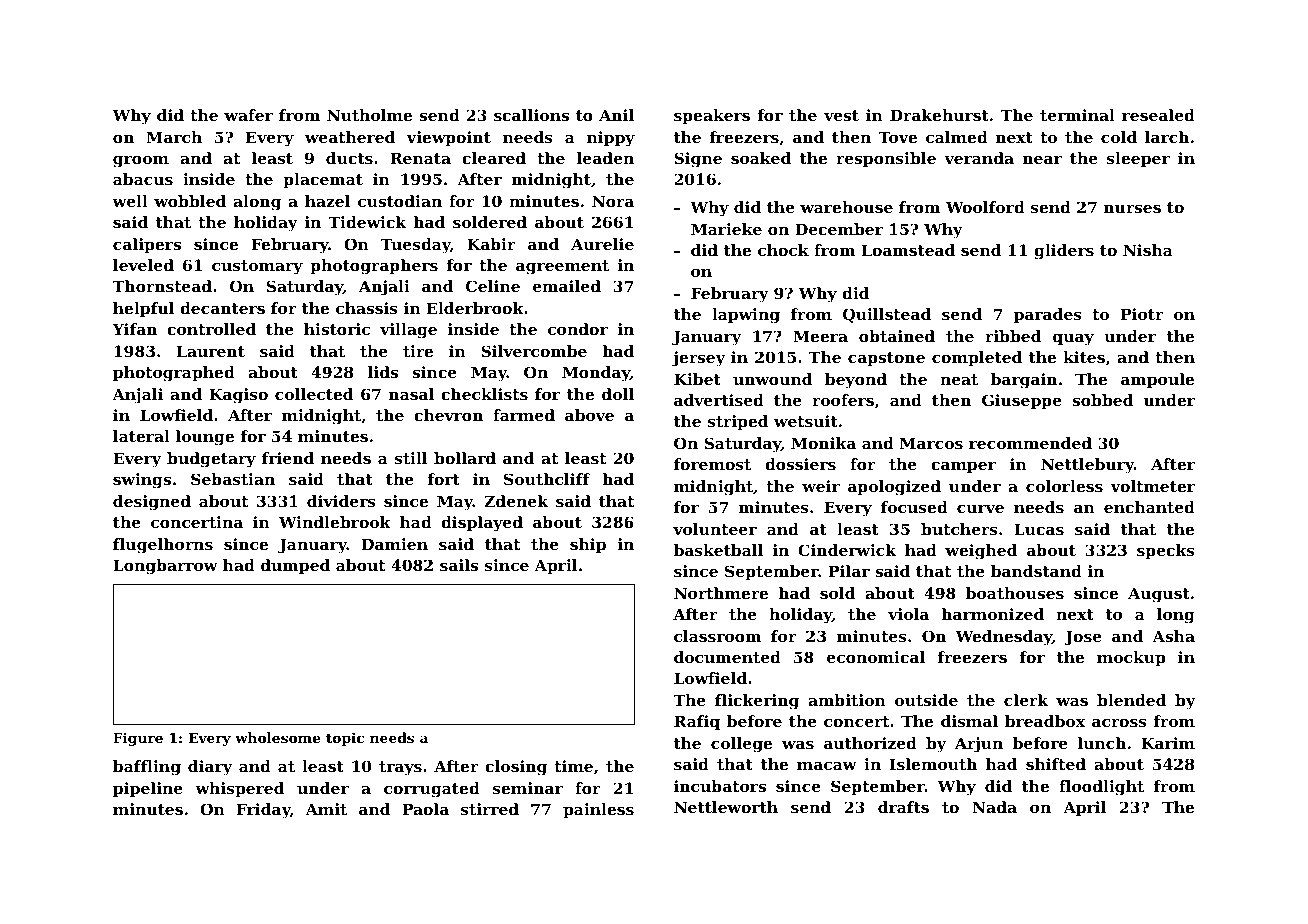  What do you see at coordinates (1036, 571) in the image?
I see `bandstand` at bounding box center [1036, 571].
